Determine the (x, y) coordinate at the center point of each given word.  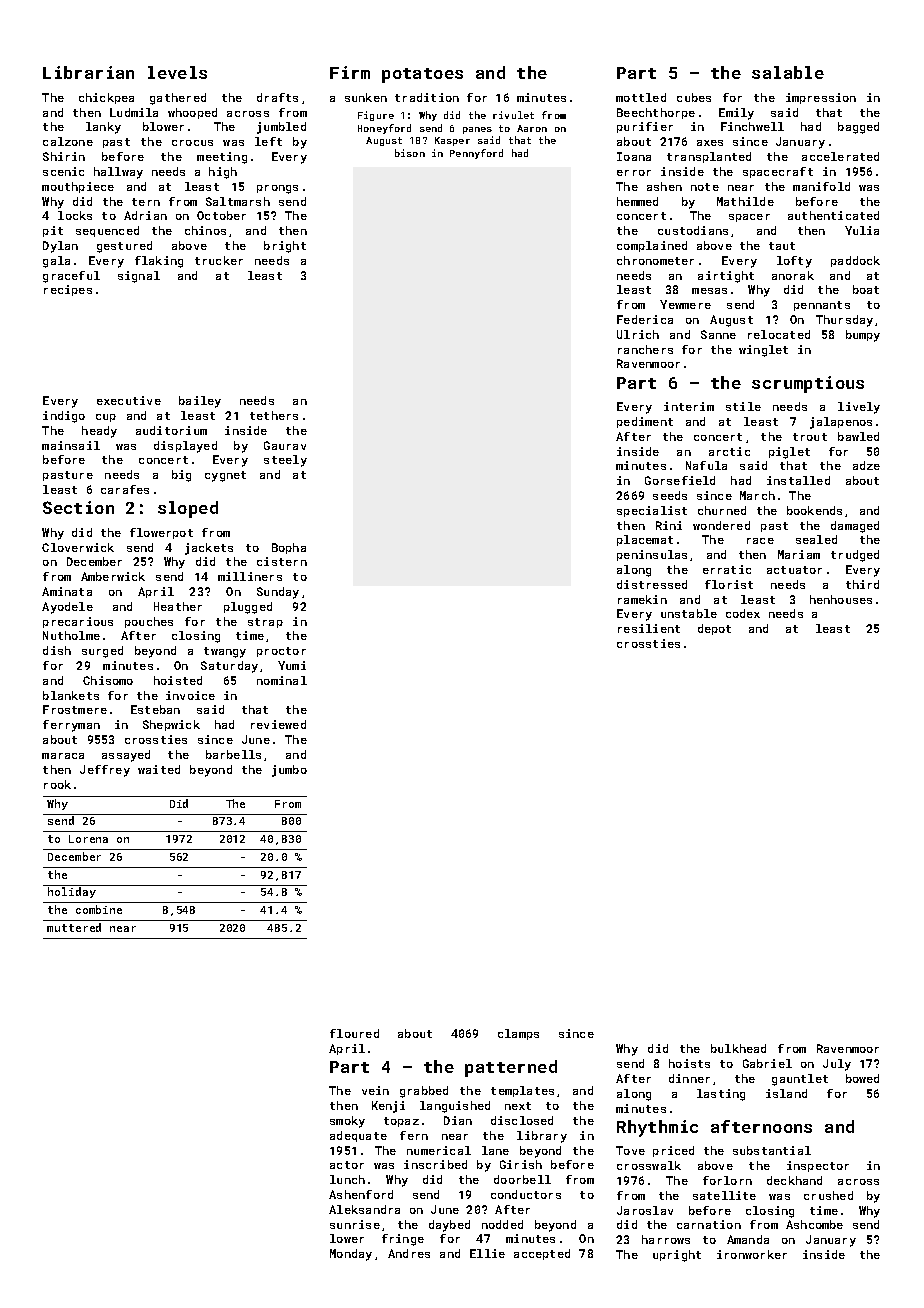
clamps (518, 1034)
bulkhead (738, 1048)
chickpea (106, 98)
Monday (351, 1255)
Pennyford (476, 154)
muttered (74, 927)
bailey (200, 402)
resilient (649, 628)
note (705, 187)
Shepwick (171, 725)
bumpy (863, 336)
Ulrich (638, 334)
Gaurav (285, 445)
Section (78, 507)
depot (714, 629)
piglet (789, 453)
